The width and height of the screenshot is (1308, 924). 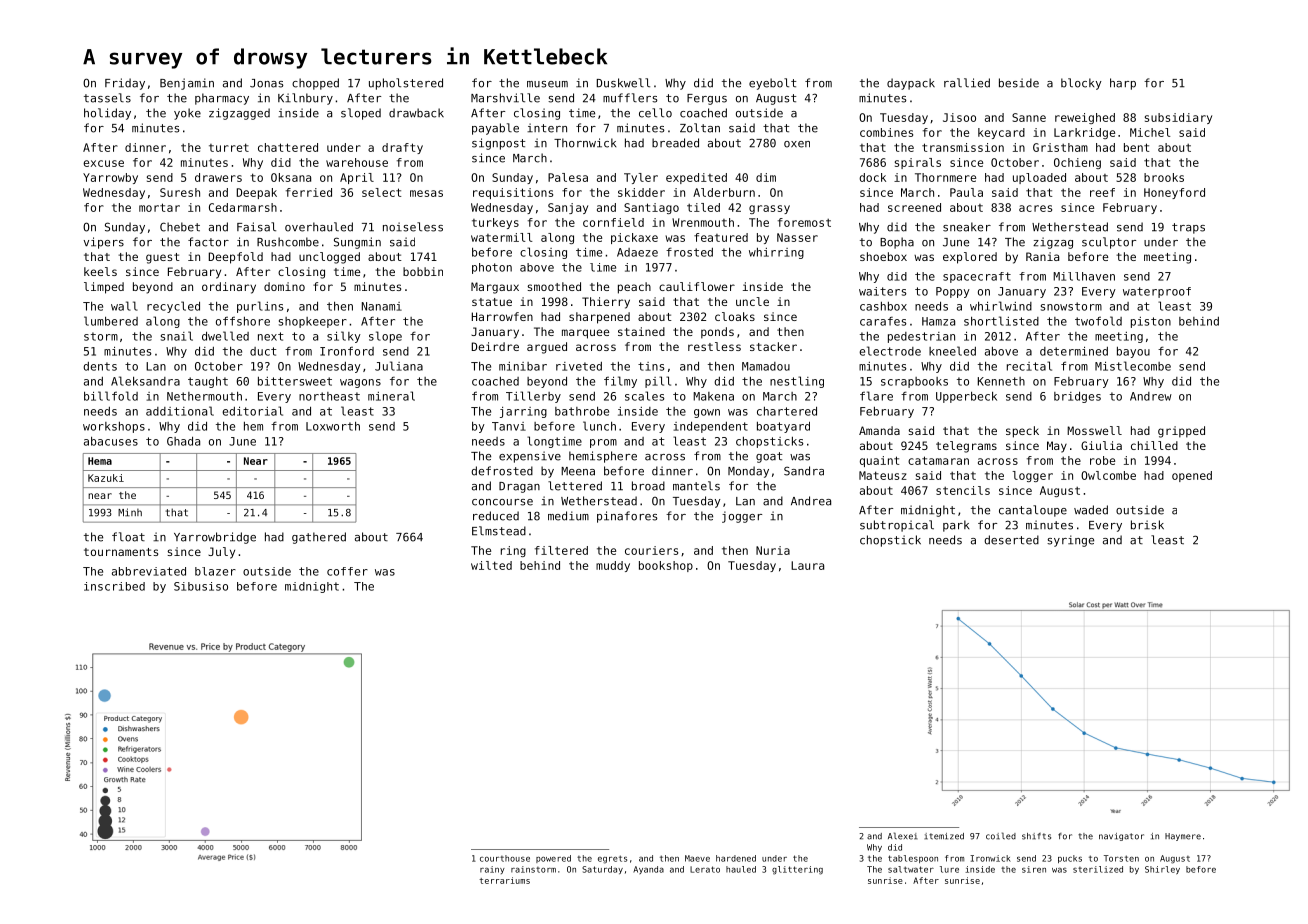 I want to click on bittersweet, so click(x=295, y=381).
